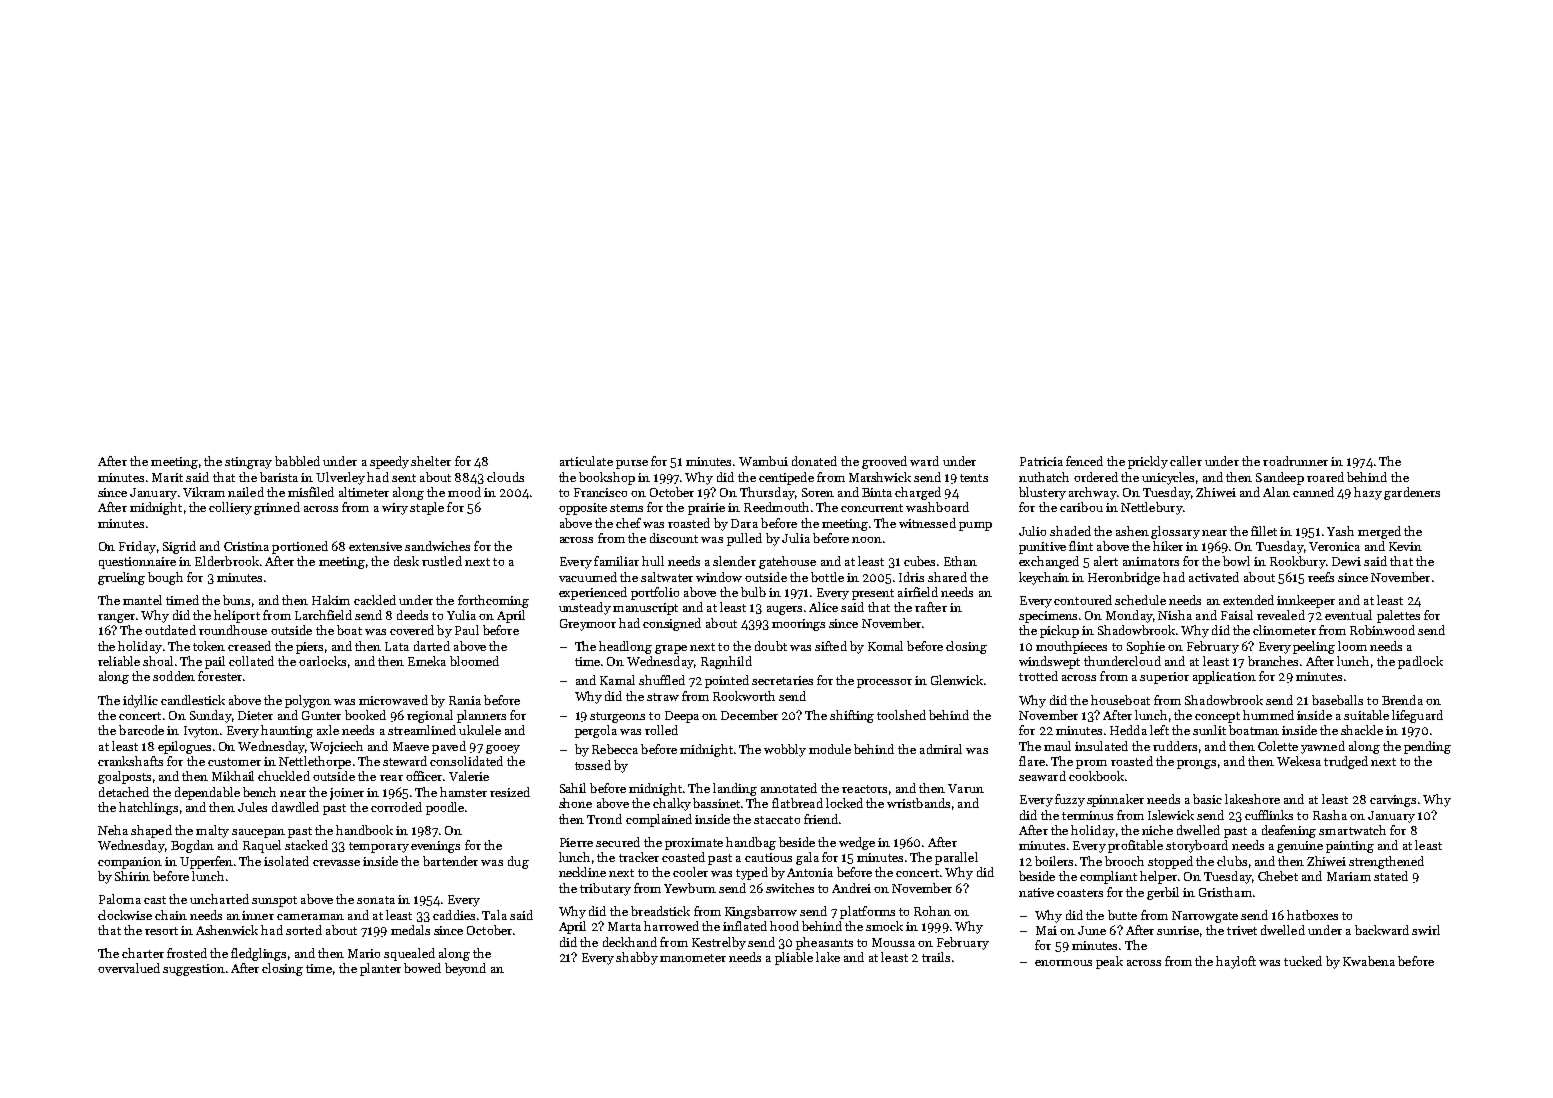  I want to click on babbled, so click(297, 461).
